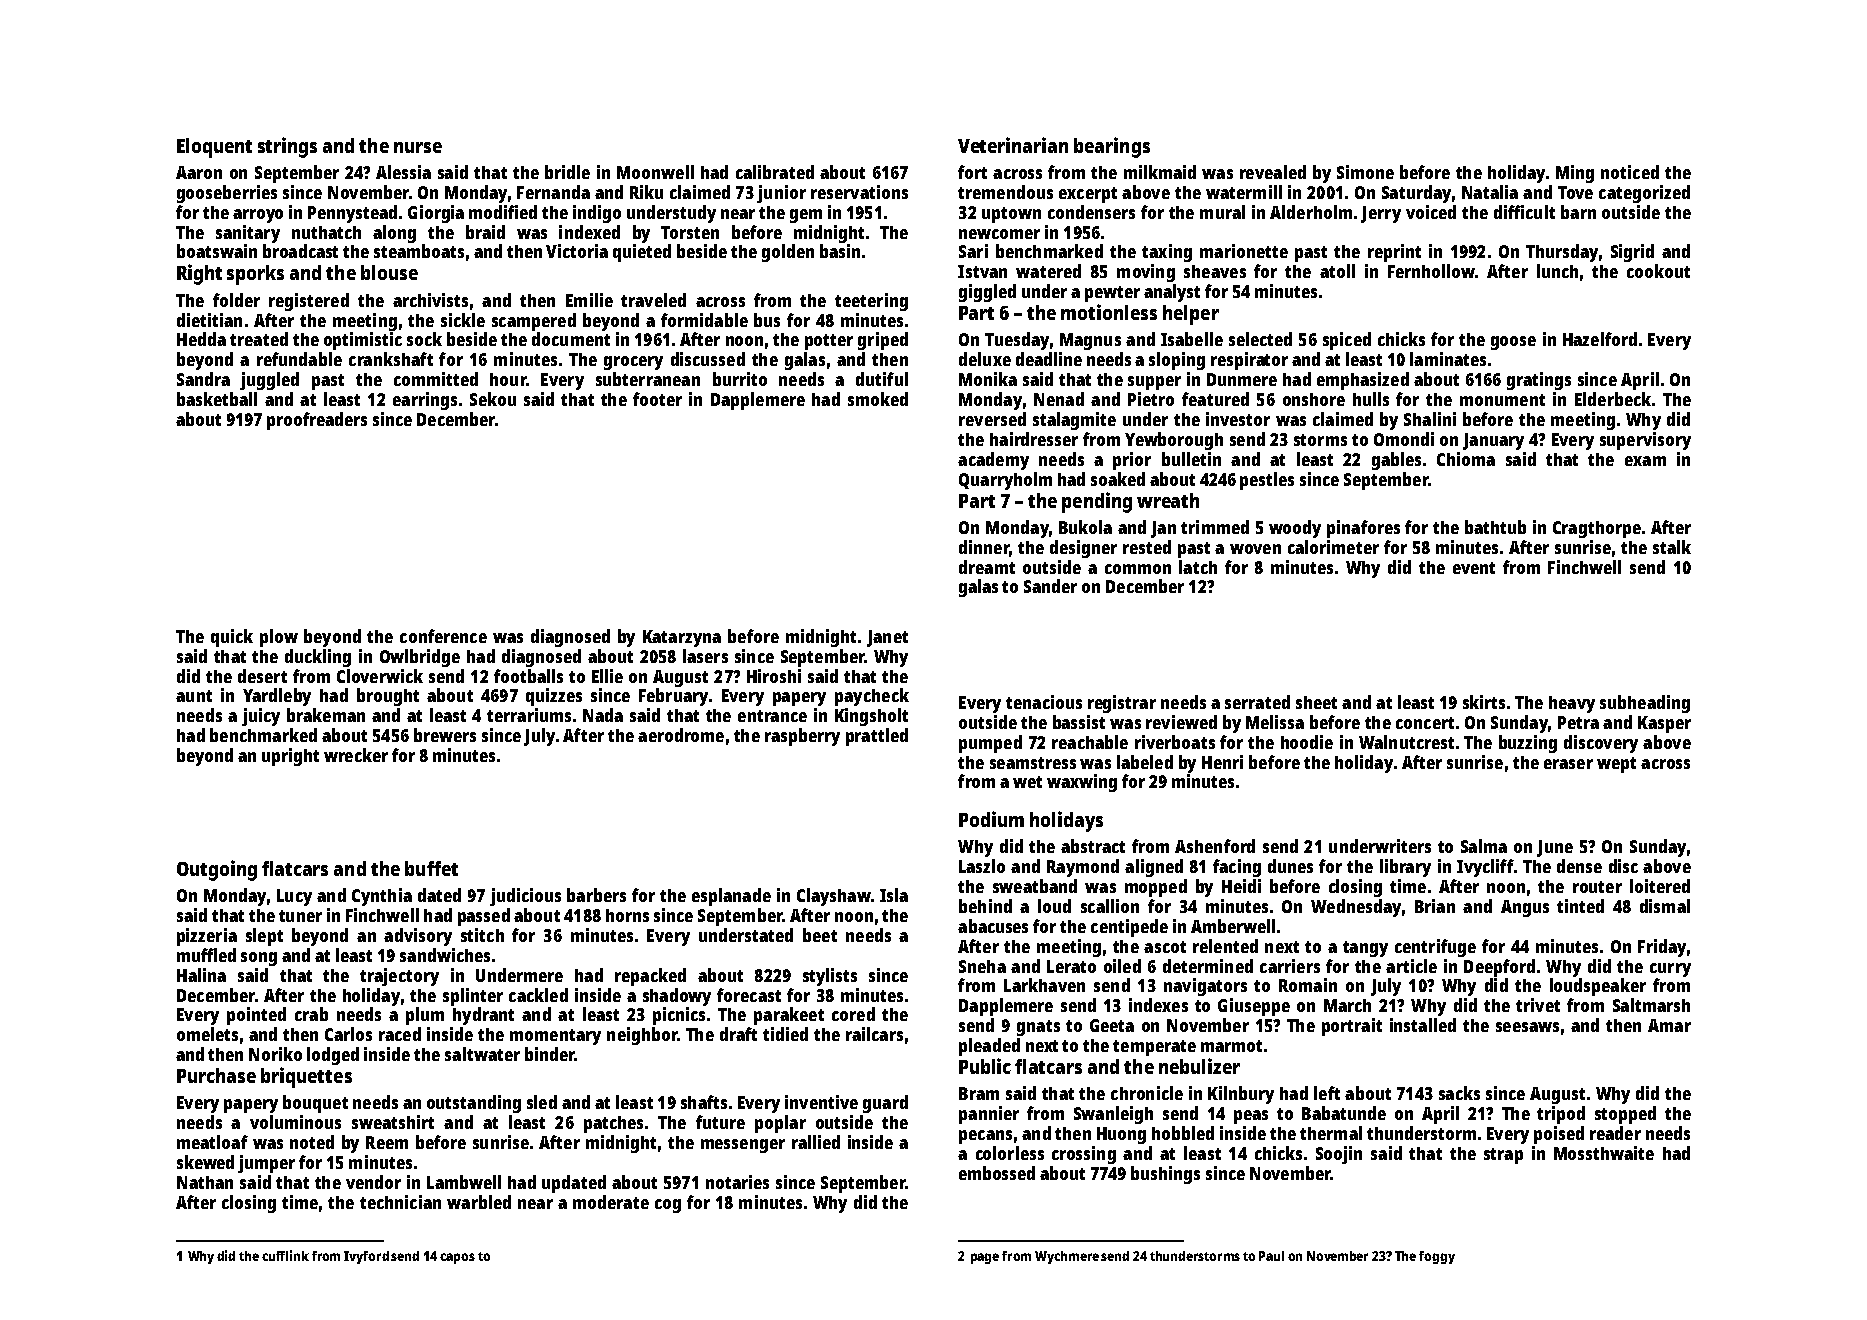 This screenshot has width=1867, height=1320. I want to click on Hazelford, so click(1600, 339).
